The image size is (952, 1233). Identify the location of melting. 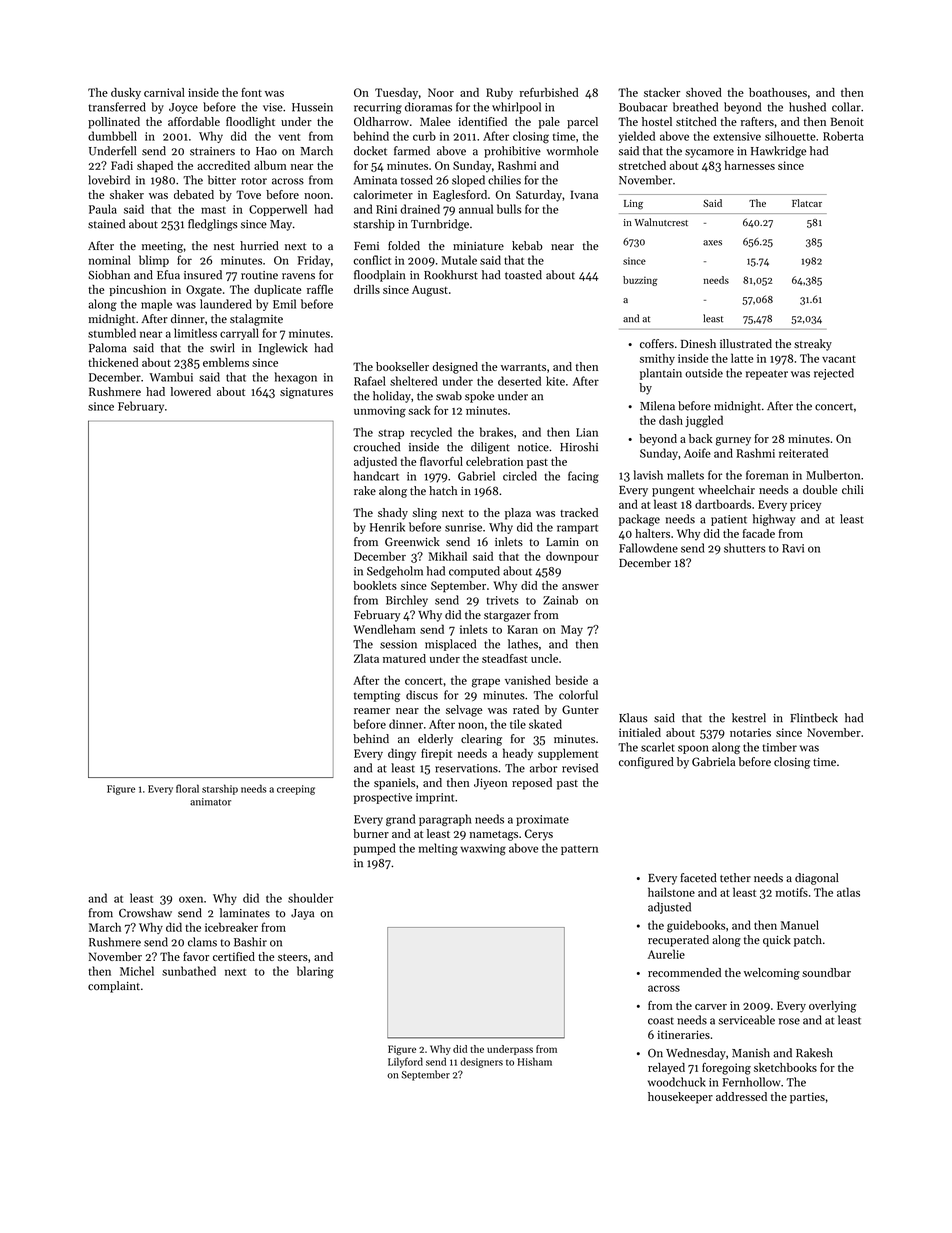
(438, 849).
